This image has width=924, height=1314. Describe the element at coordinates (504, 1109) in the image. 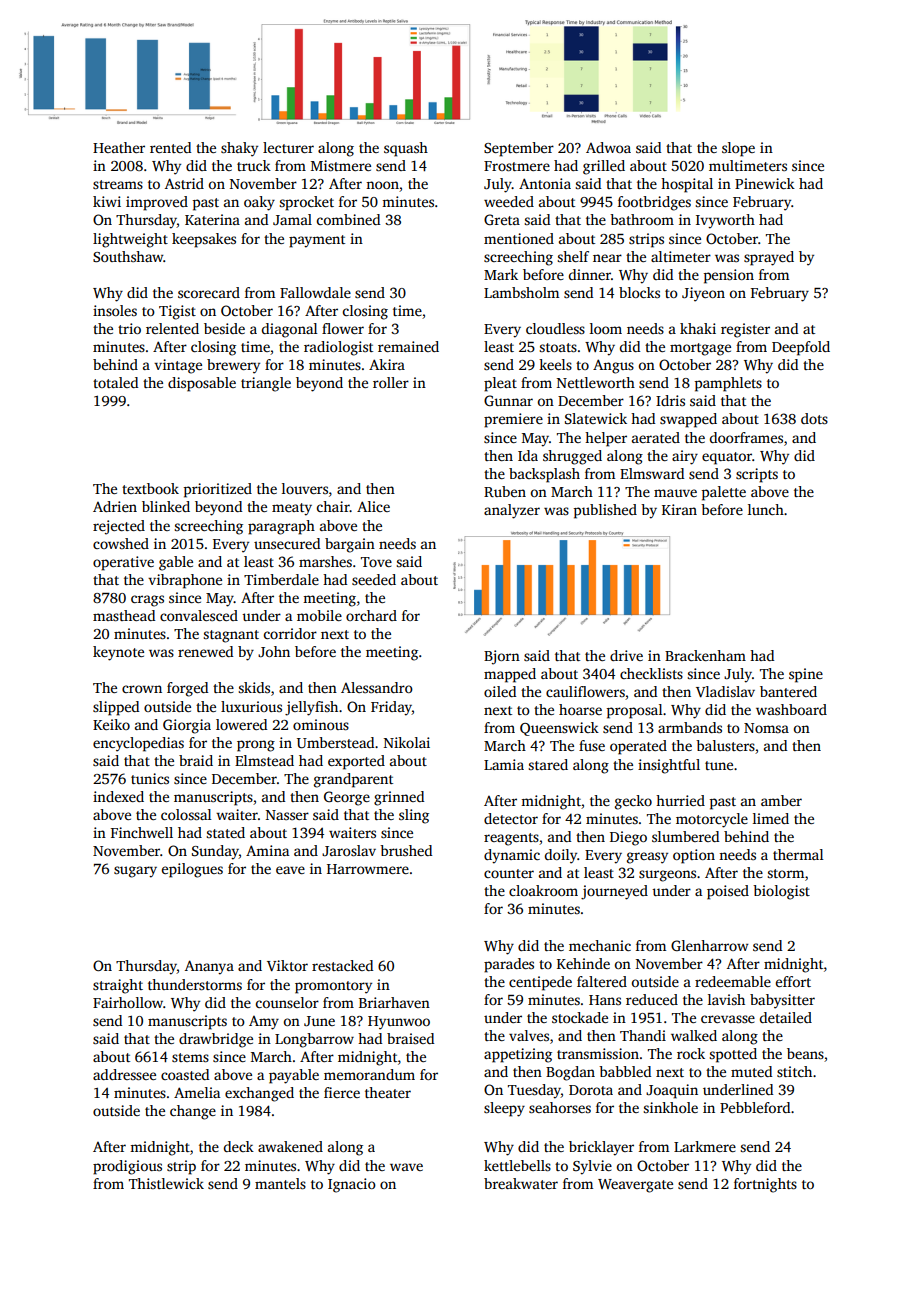

I see `sleepy` at that location.
